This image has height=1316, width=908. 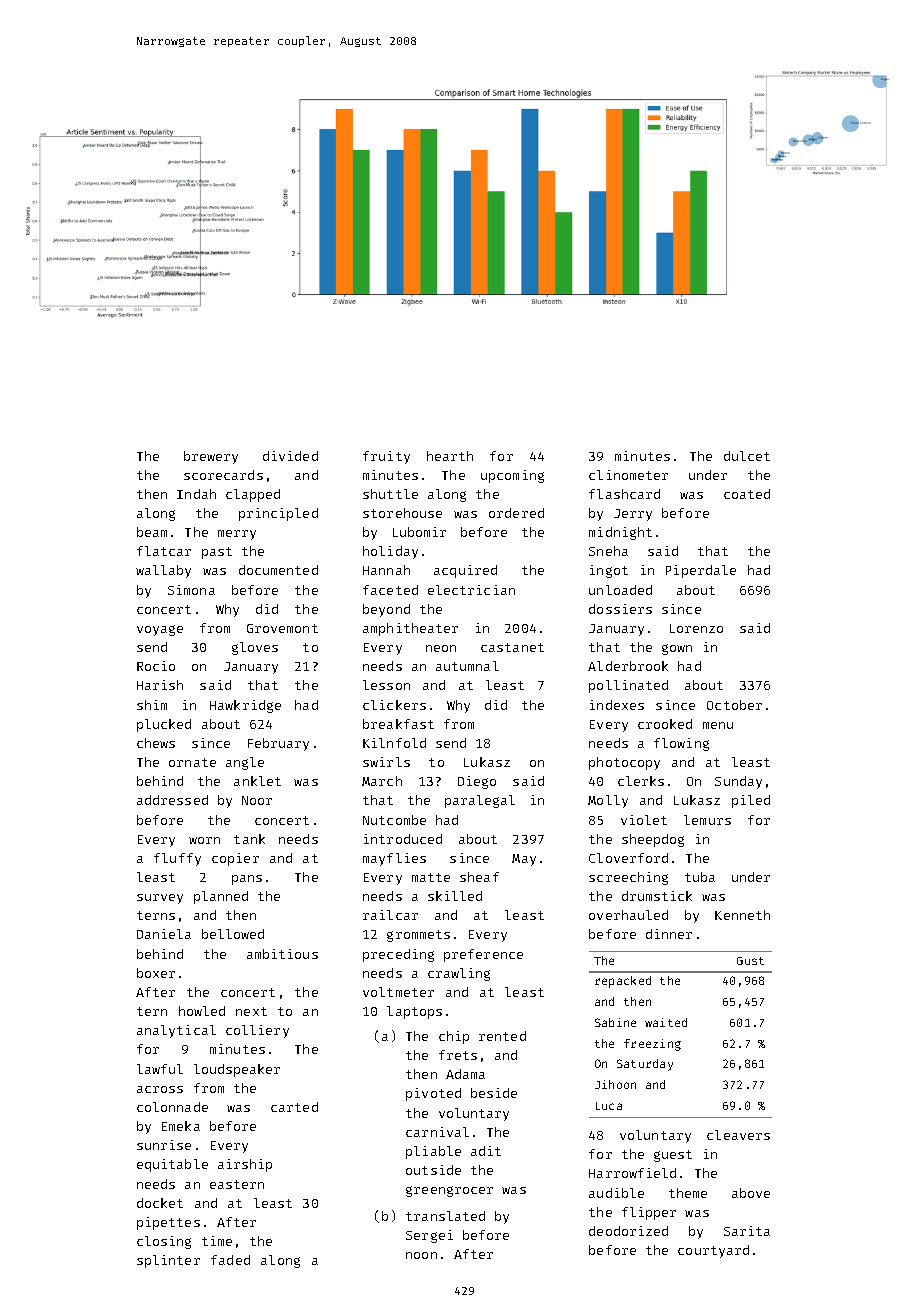 What do you see at coordinates (747, 1231) in the image?
I see `Sarita` at bounding box center [747, 1231].
